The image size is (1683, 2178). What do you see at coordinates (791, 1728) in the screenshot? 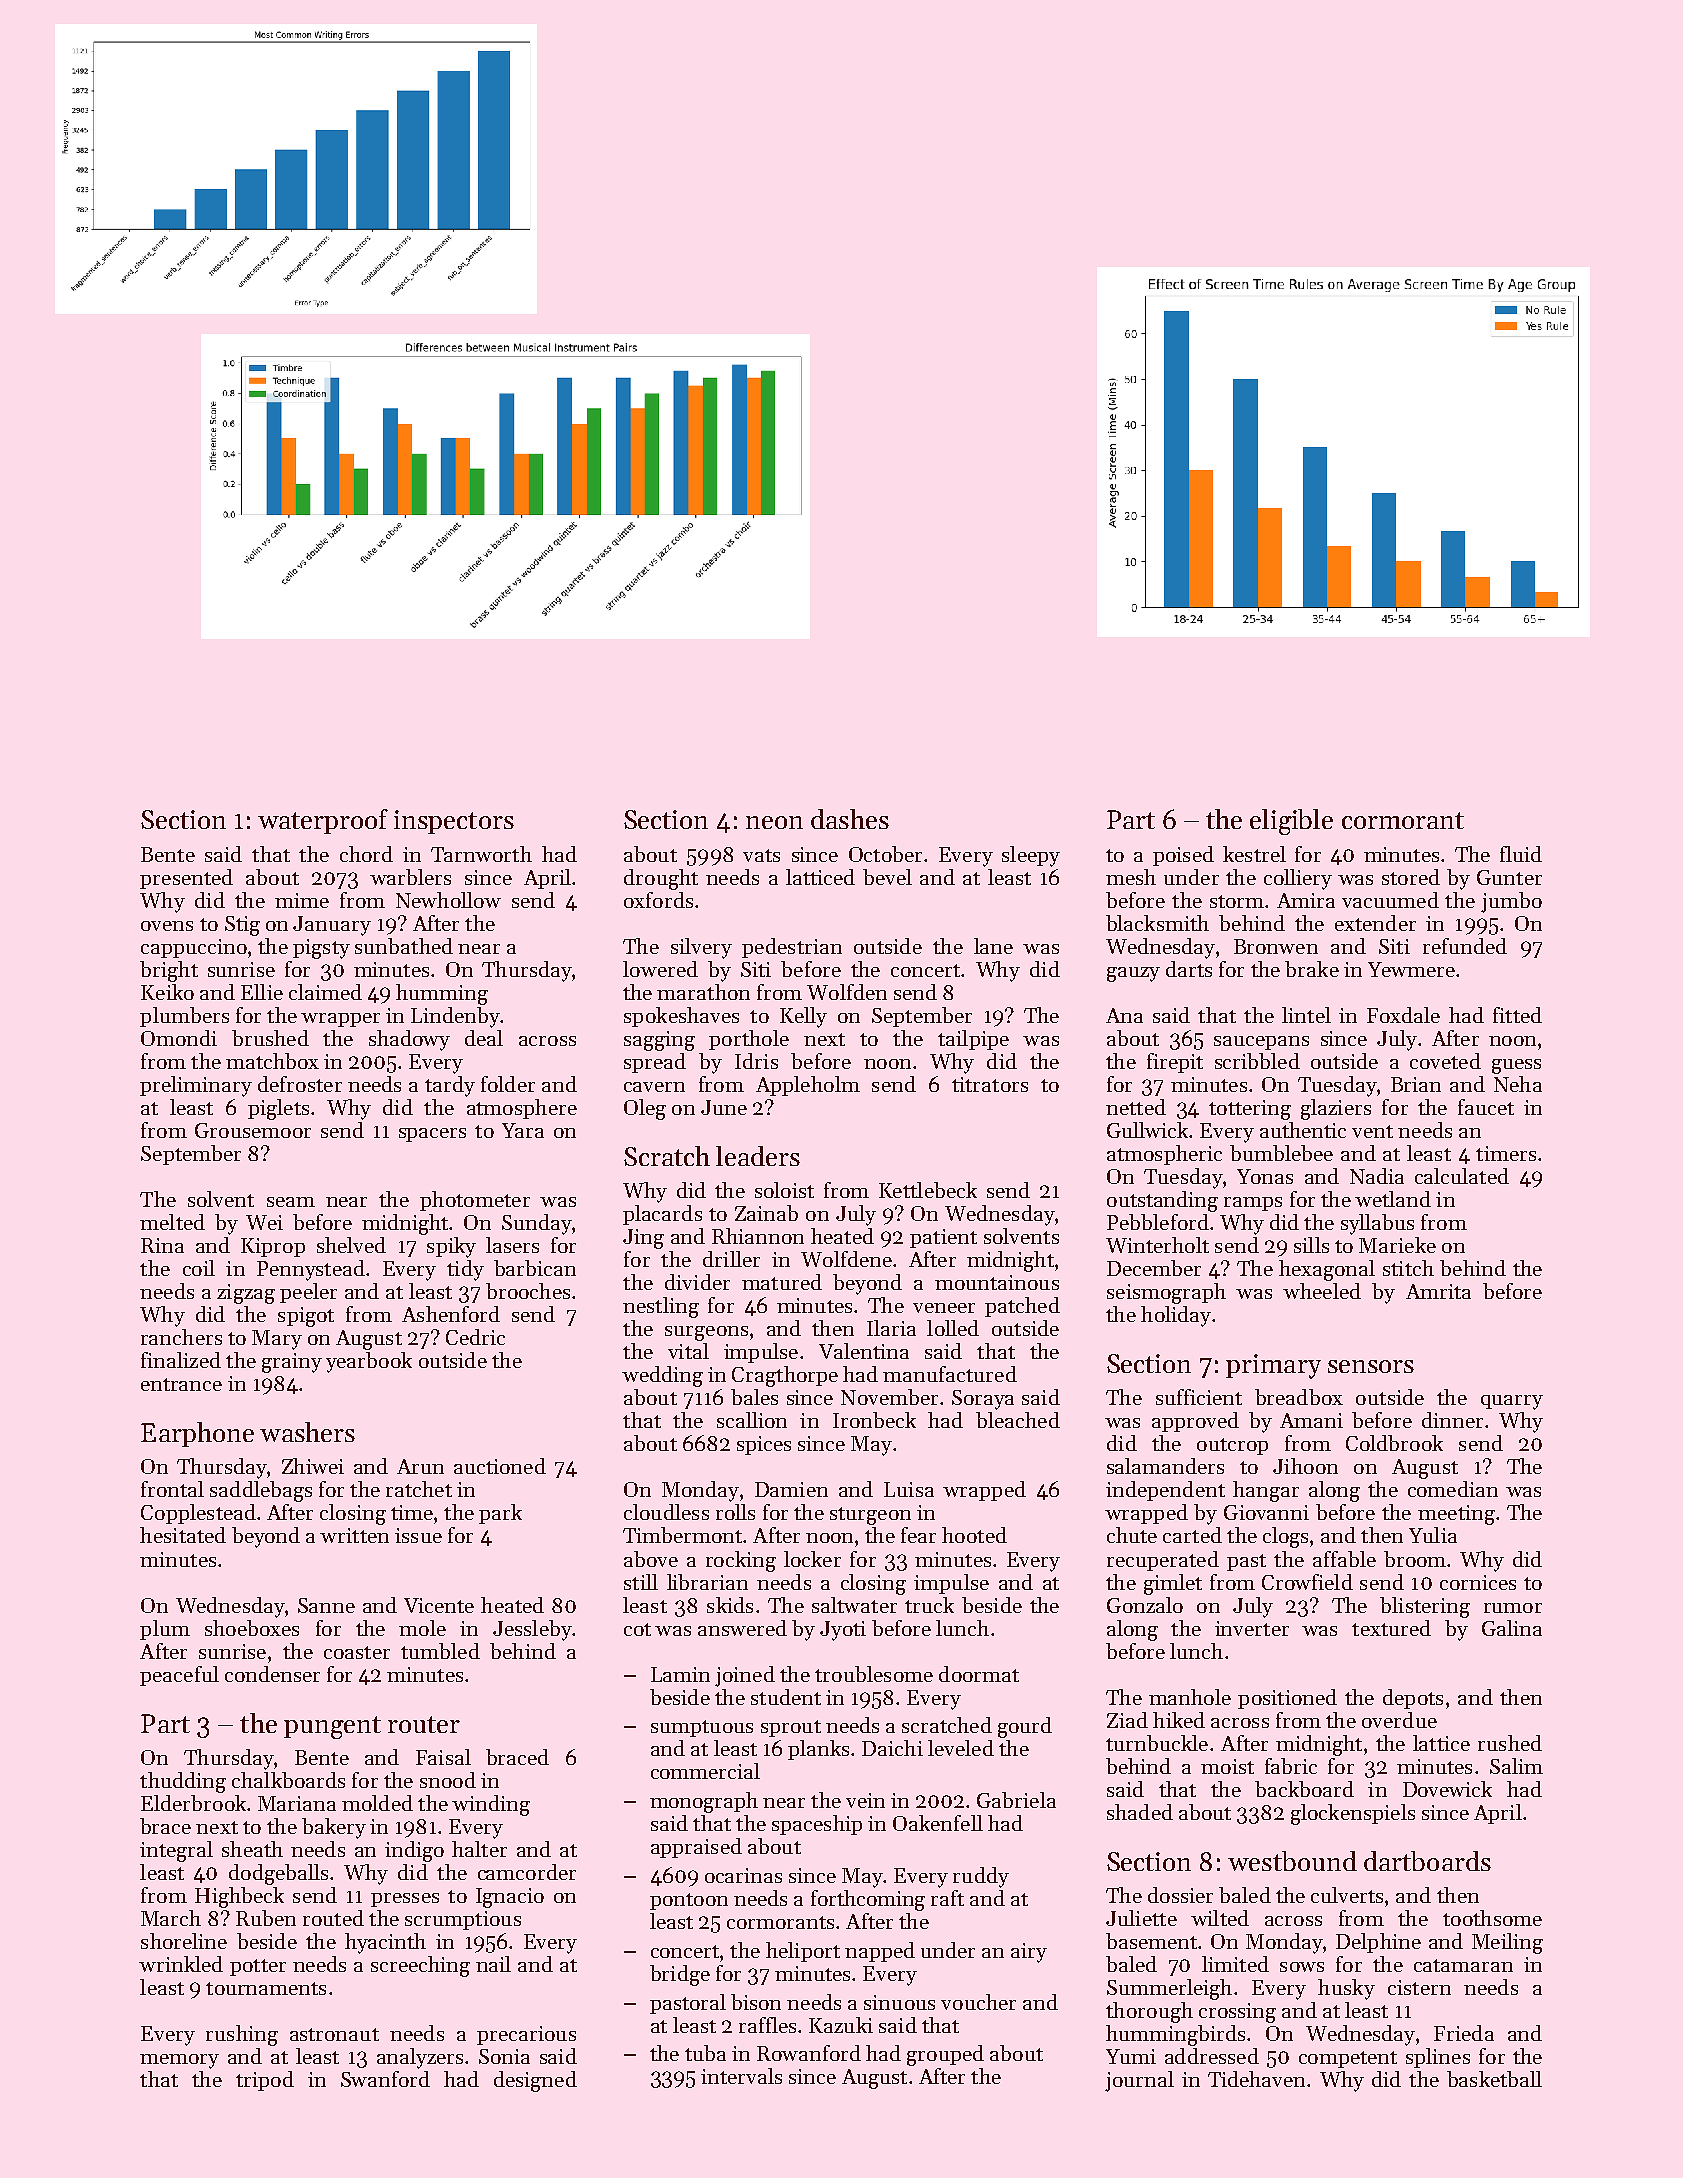
I see `sprout` at bounding box center [791, 1728].
